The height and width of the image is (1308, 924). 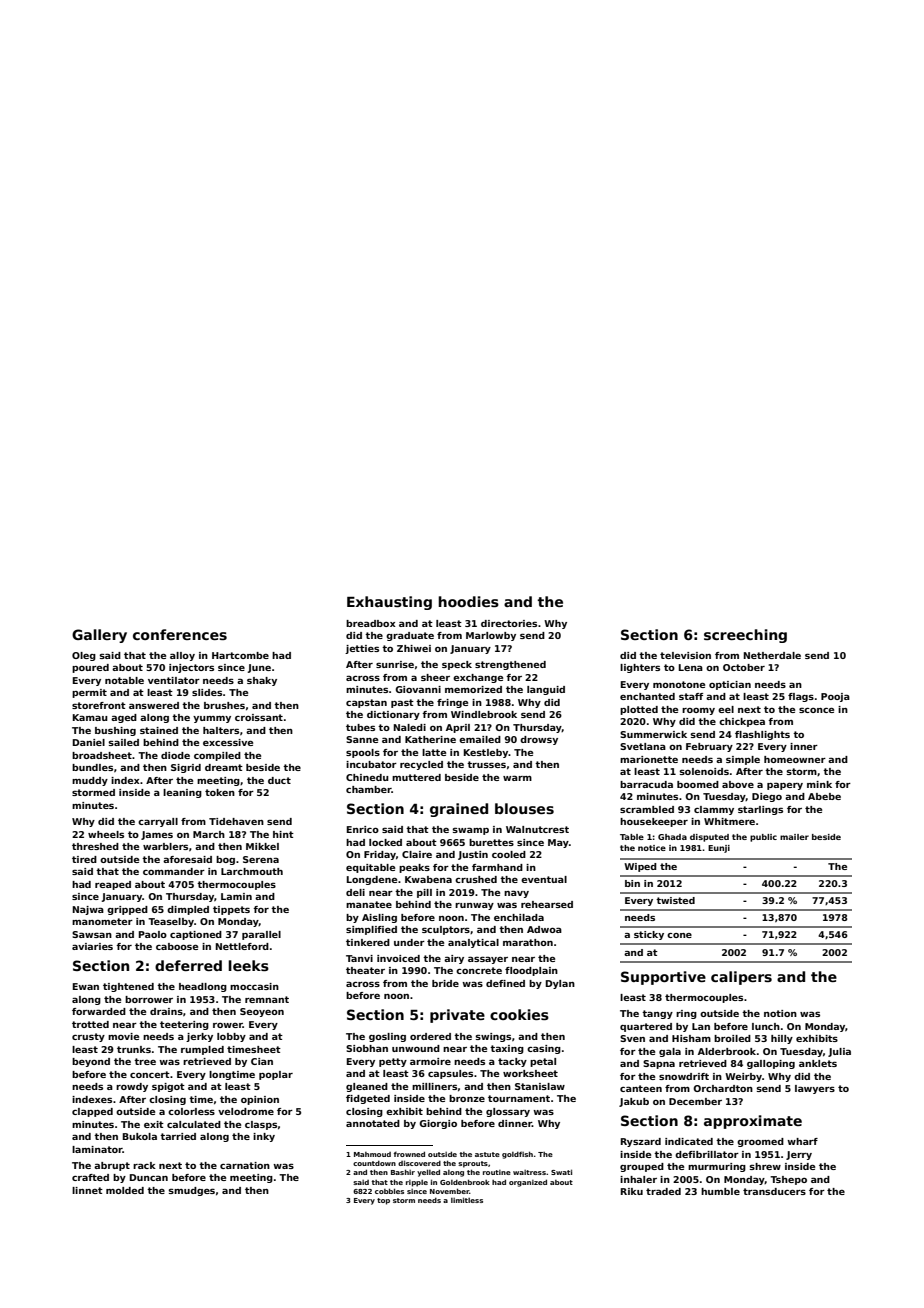 What do you see at coordinates (366, 703) in the image?
I see `capstan` at bounding box center [366, 703].
